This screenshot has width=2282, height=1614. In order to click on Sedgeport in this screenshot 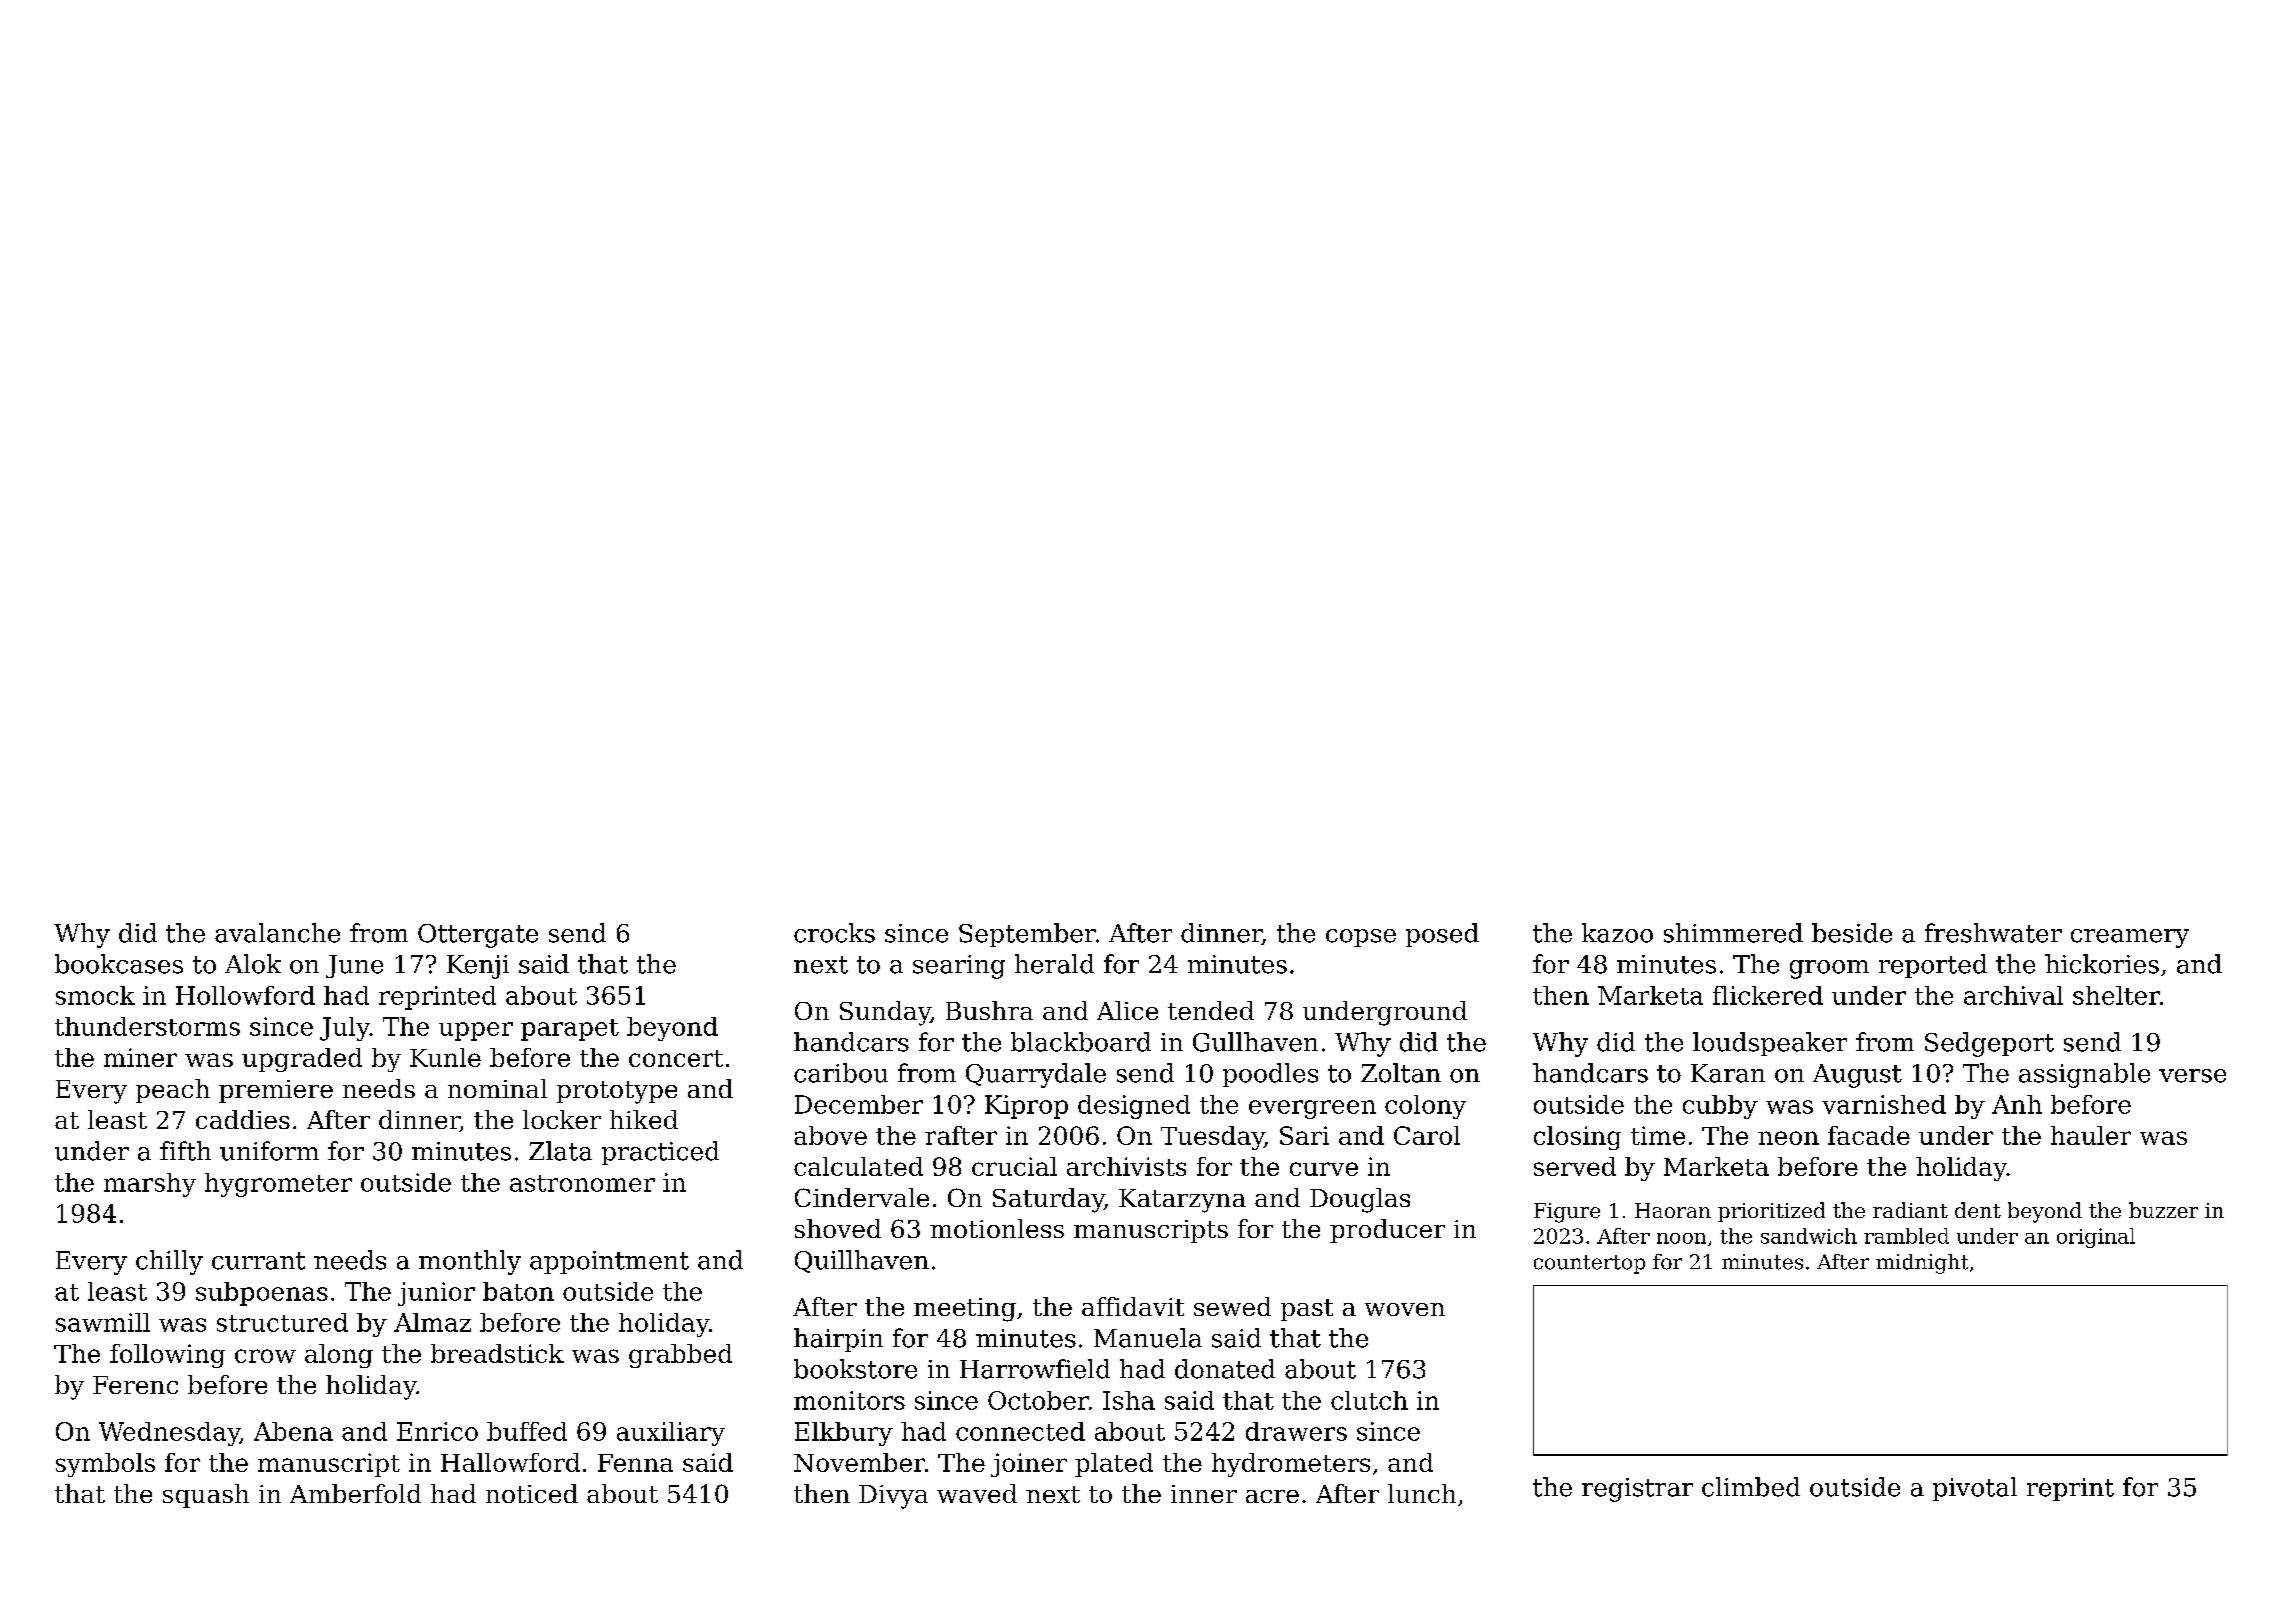, I will do `click(1989, 1044)`.
